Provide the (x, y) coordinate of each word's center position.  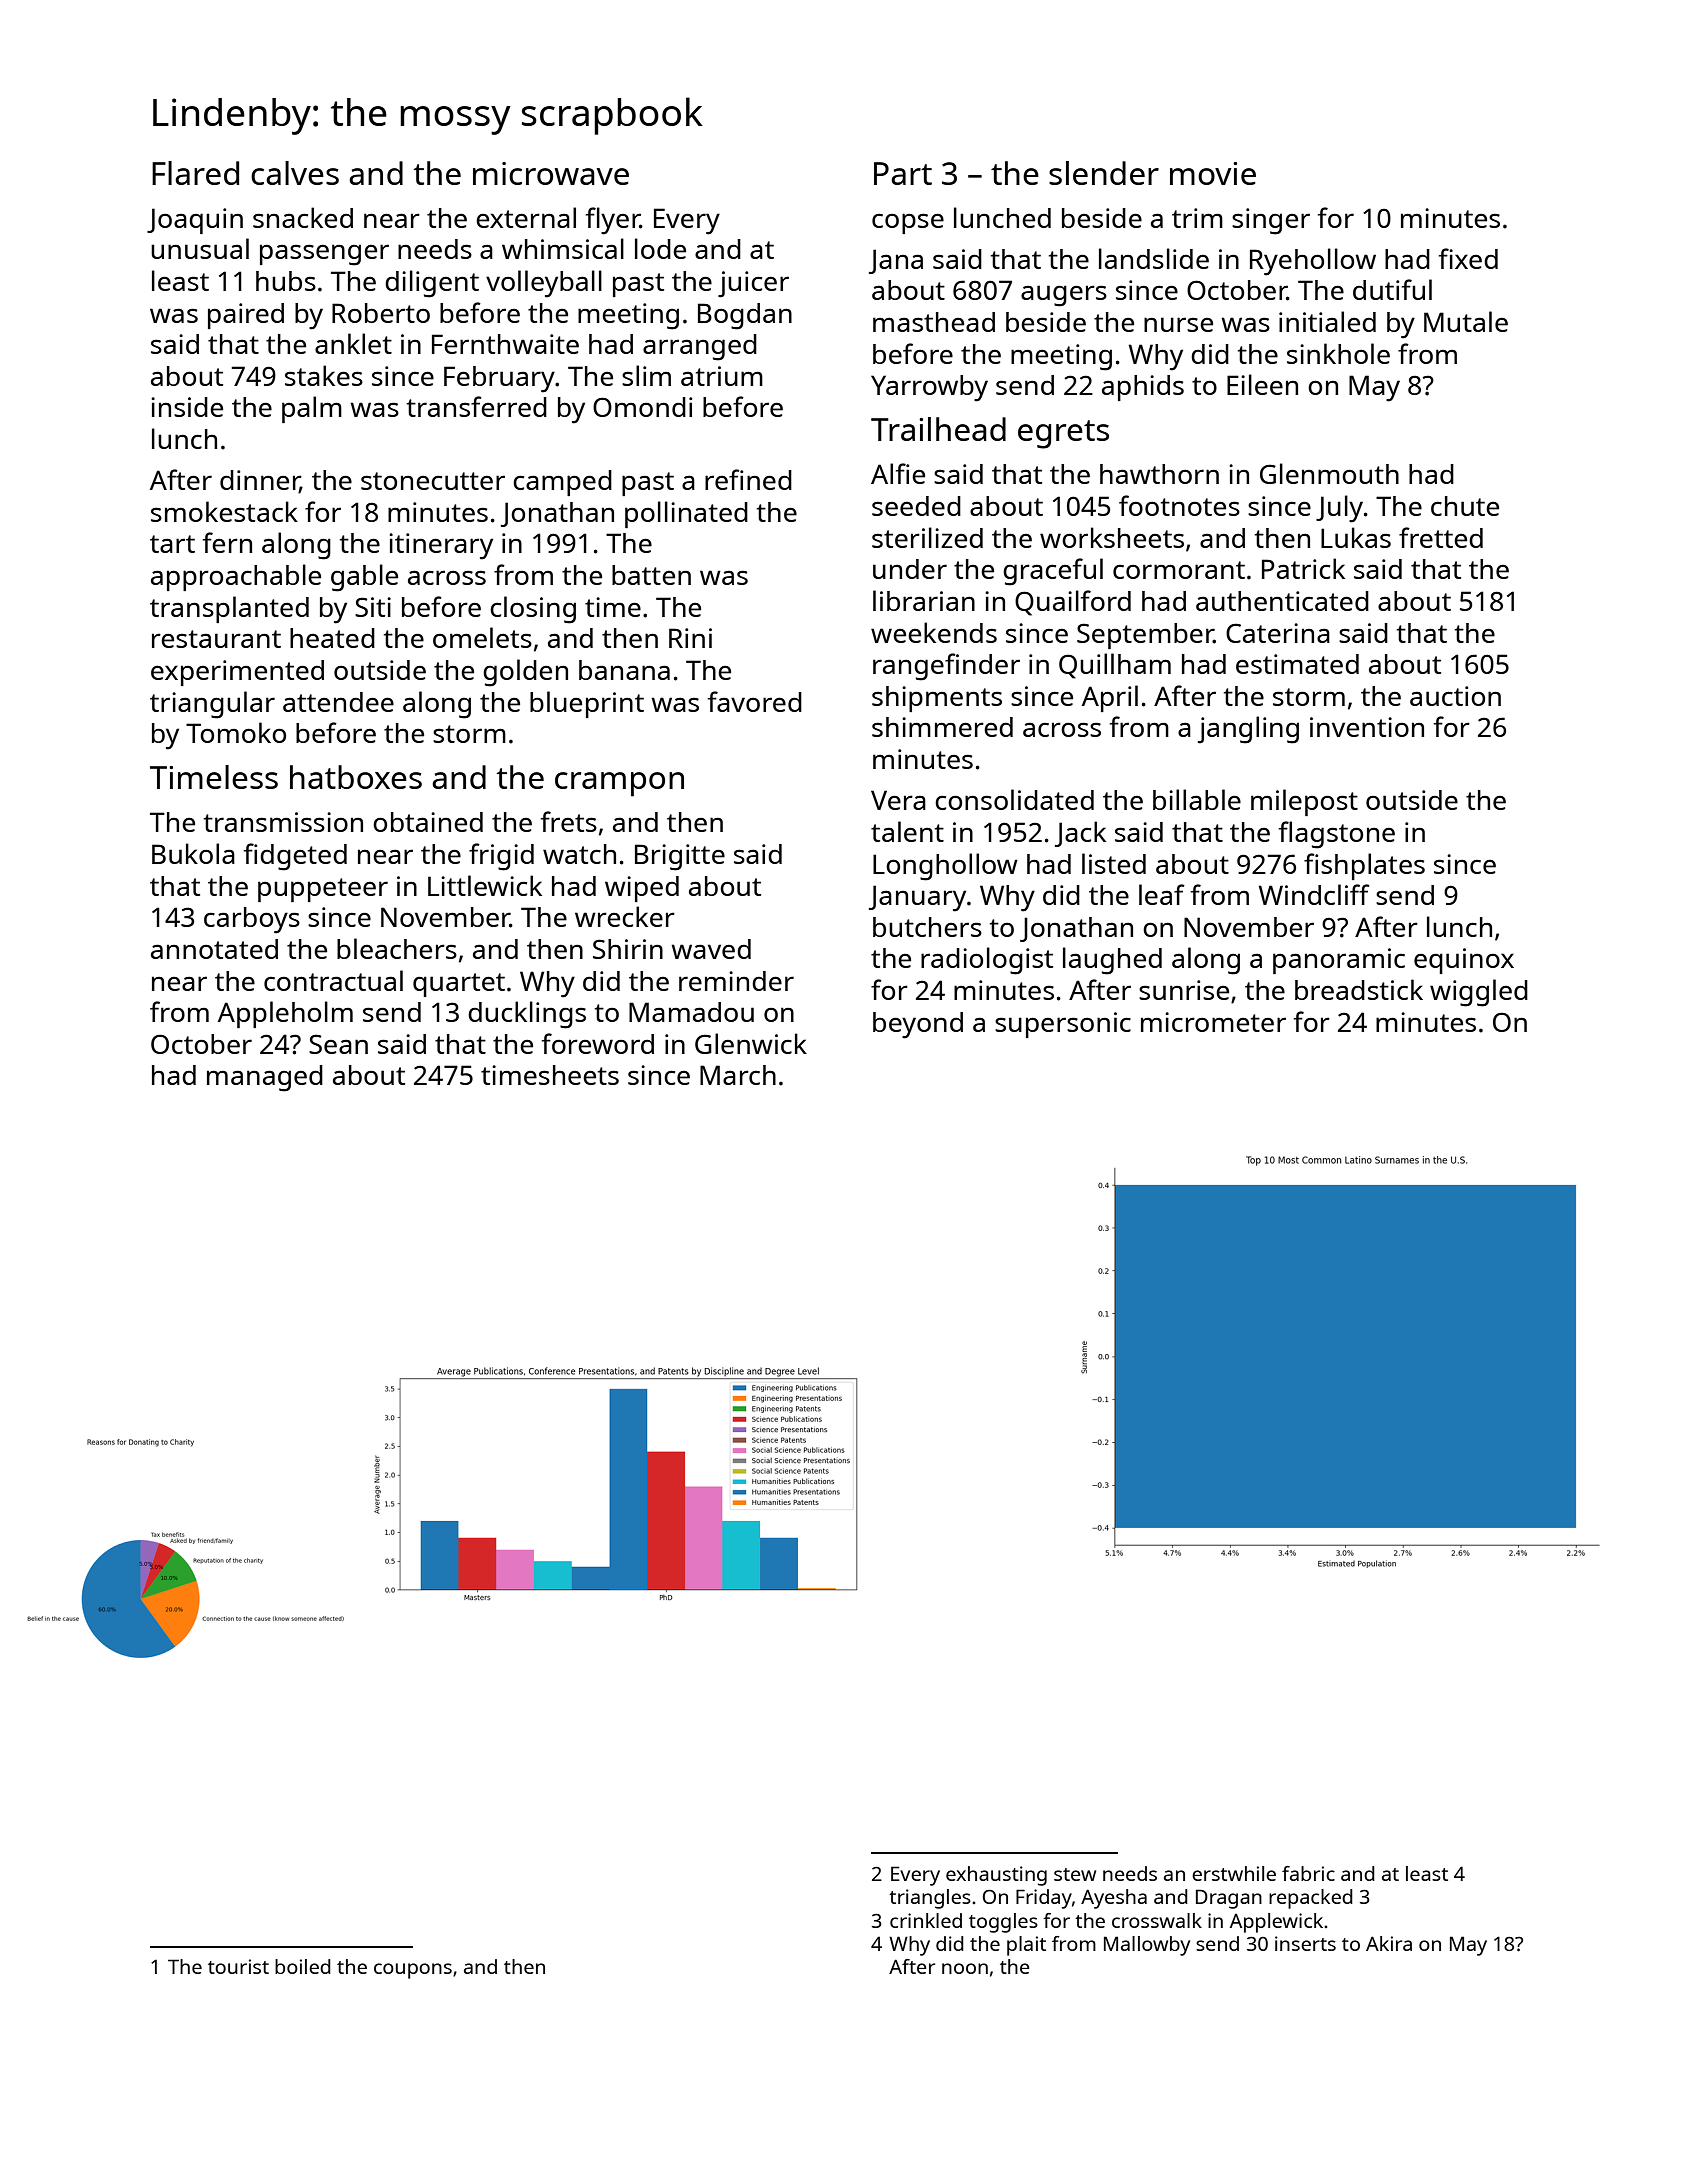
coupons (413, 1971)
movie (1213, 173)
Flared (195, 173)
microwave (551, 173)
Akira (1389, 1943)
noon (965, 1968)
